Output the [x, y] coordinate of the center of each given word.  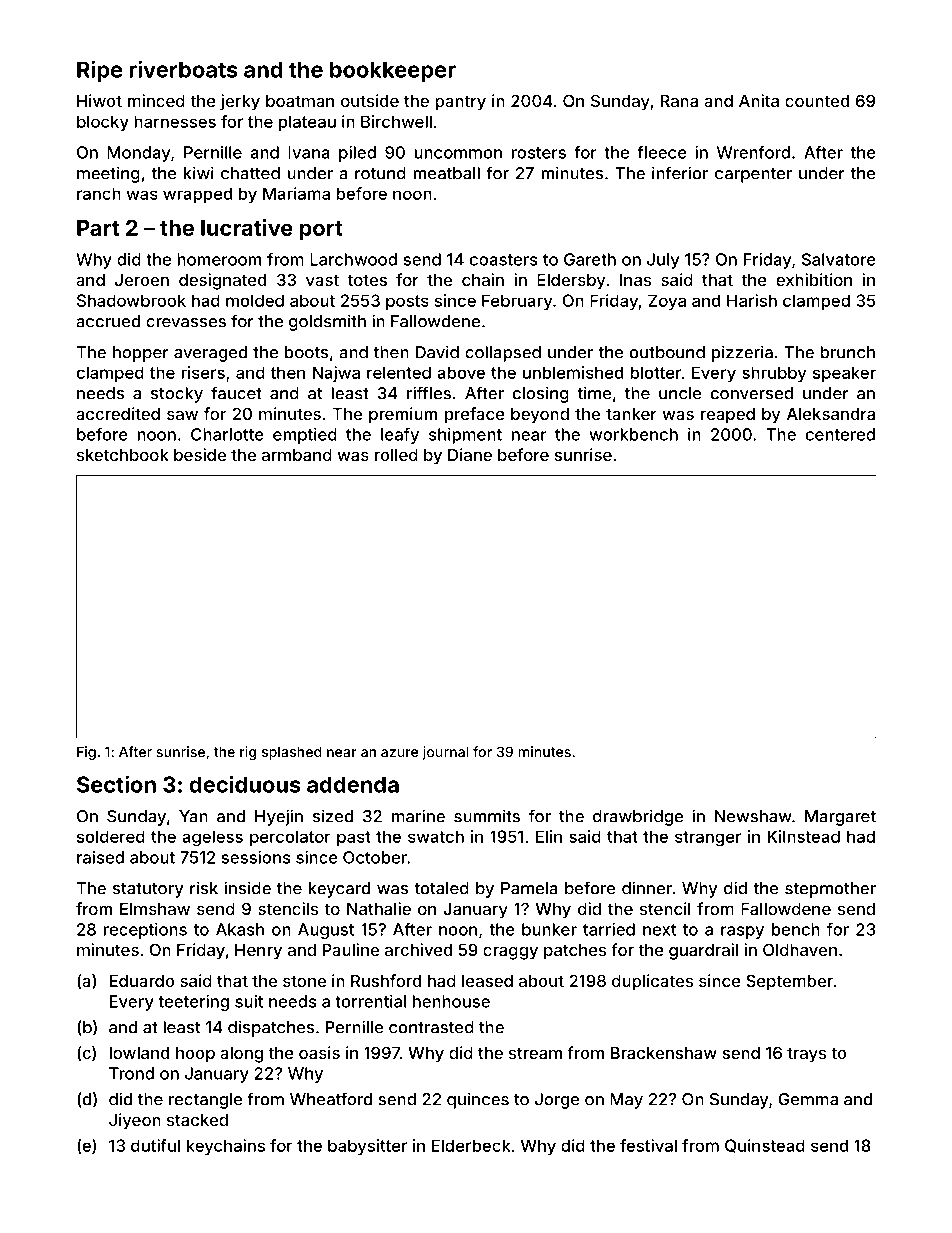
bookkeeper [393, 71]
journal [445, 753]
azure [399, 753]
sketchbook [123, 455]
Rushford [386, 980]
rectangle [206, 1101]
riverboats [183, 69]
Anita [759, 100]
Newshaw [753, 816]
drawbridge [638, 817]
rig [248, 753]
